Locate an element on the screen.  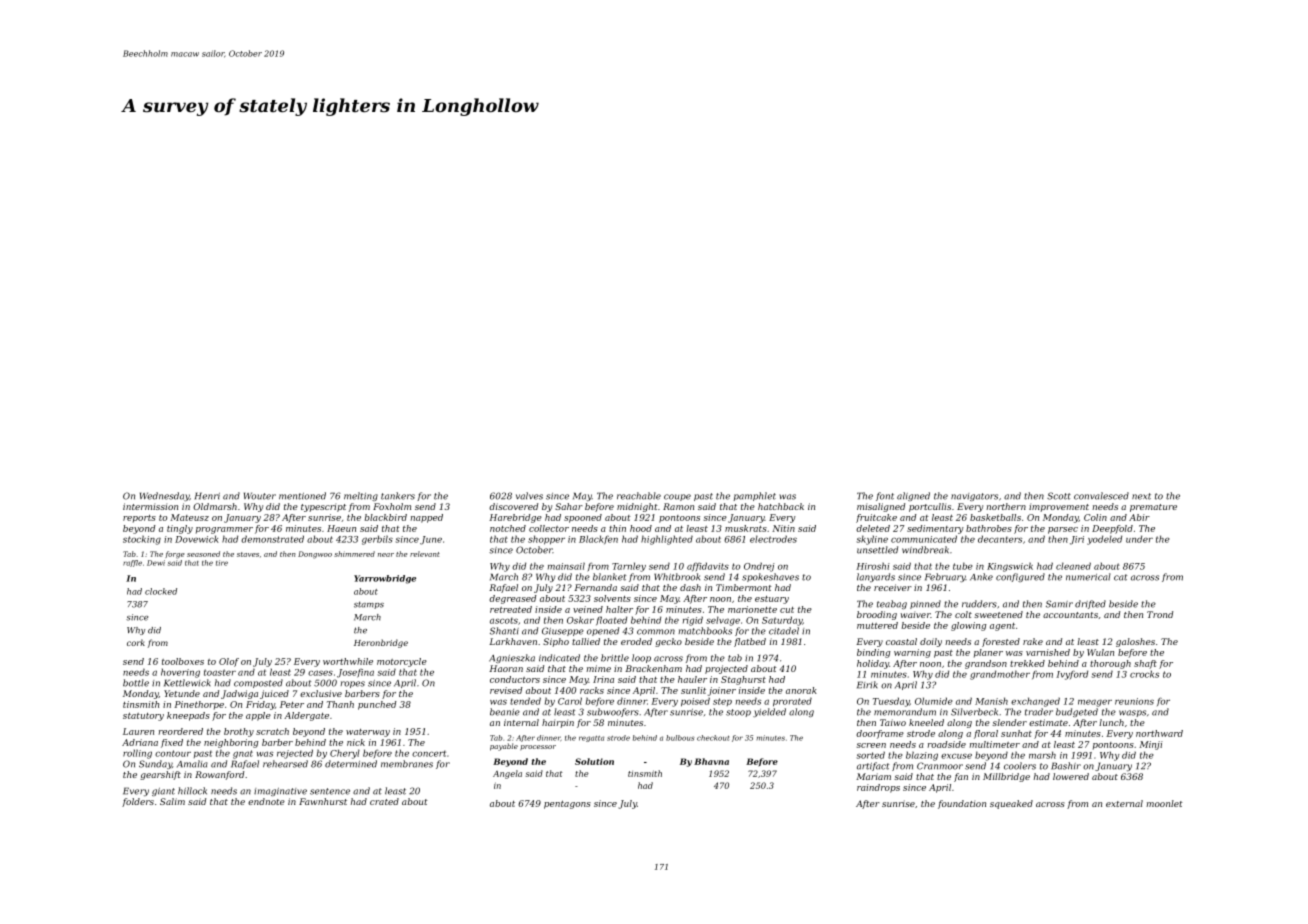
cleaned is located at coordinates (1073, 566).
